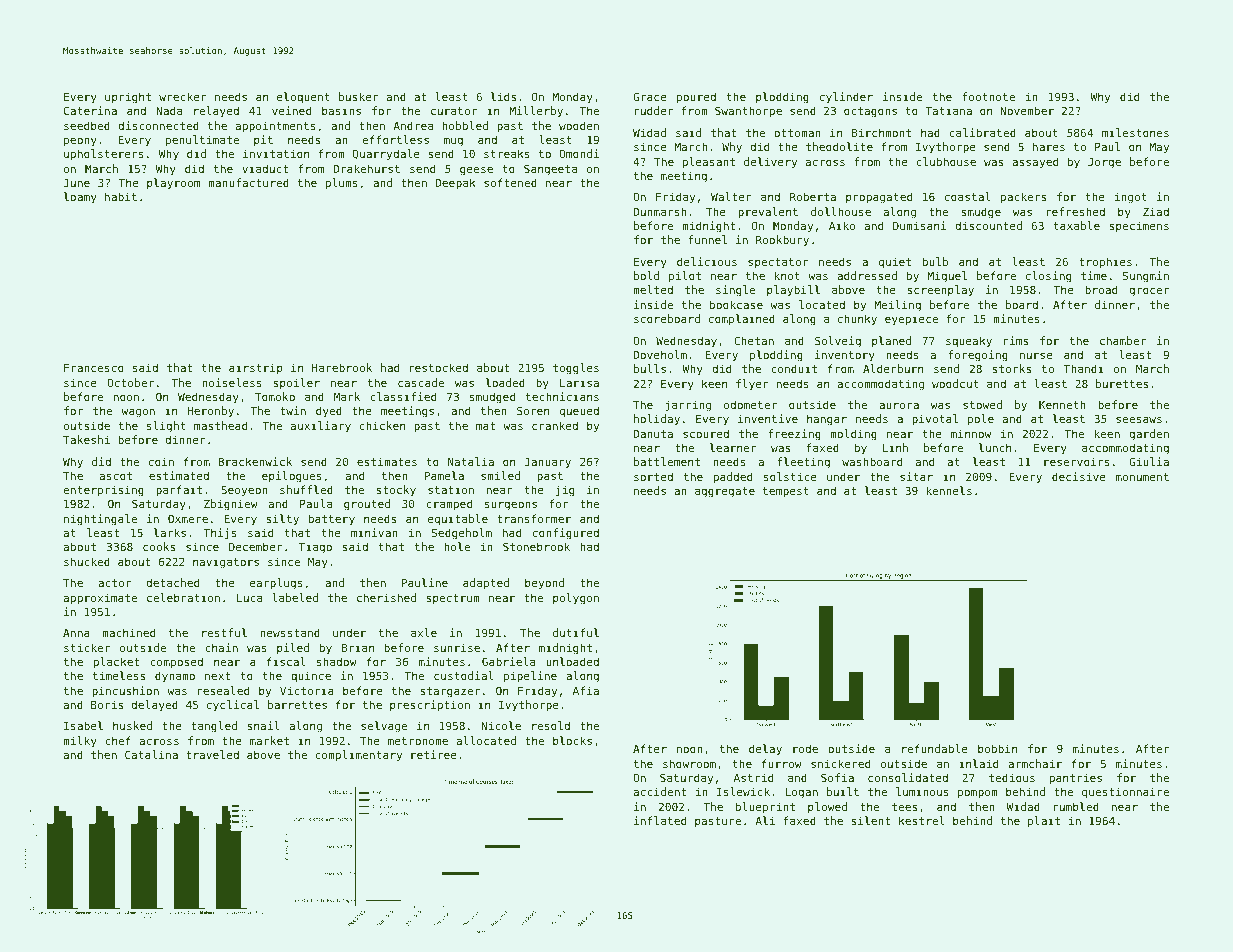 This screenshot has height=952, width=1233. What do you see at coordinates (183, 96) in the screenshot?
I see `wrecker` at bounding box center [183, 96].
